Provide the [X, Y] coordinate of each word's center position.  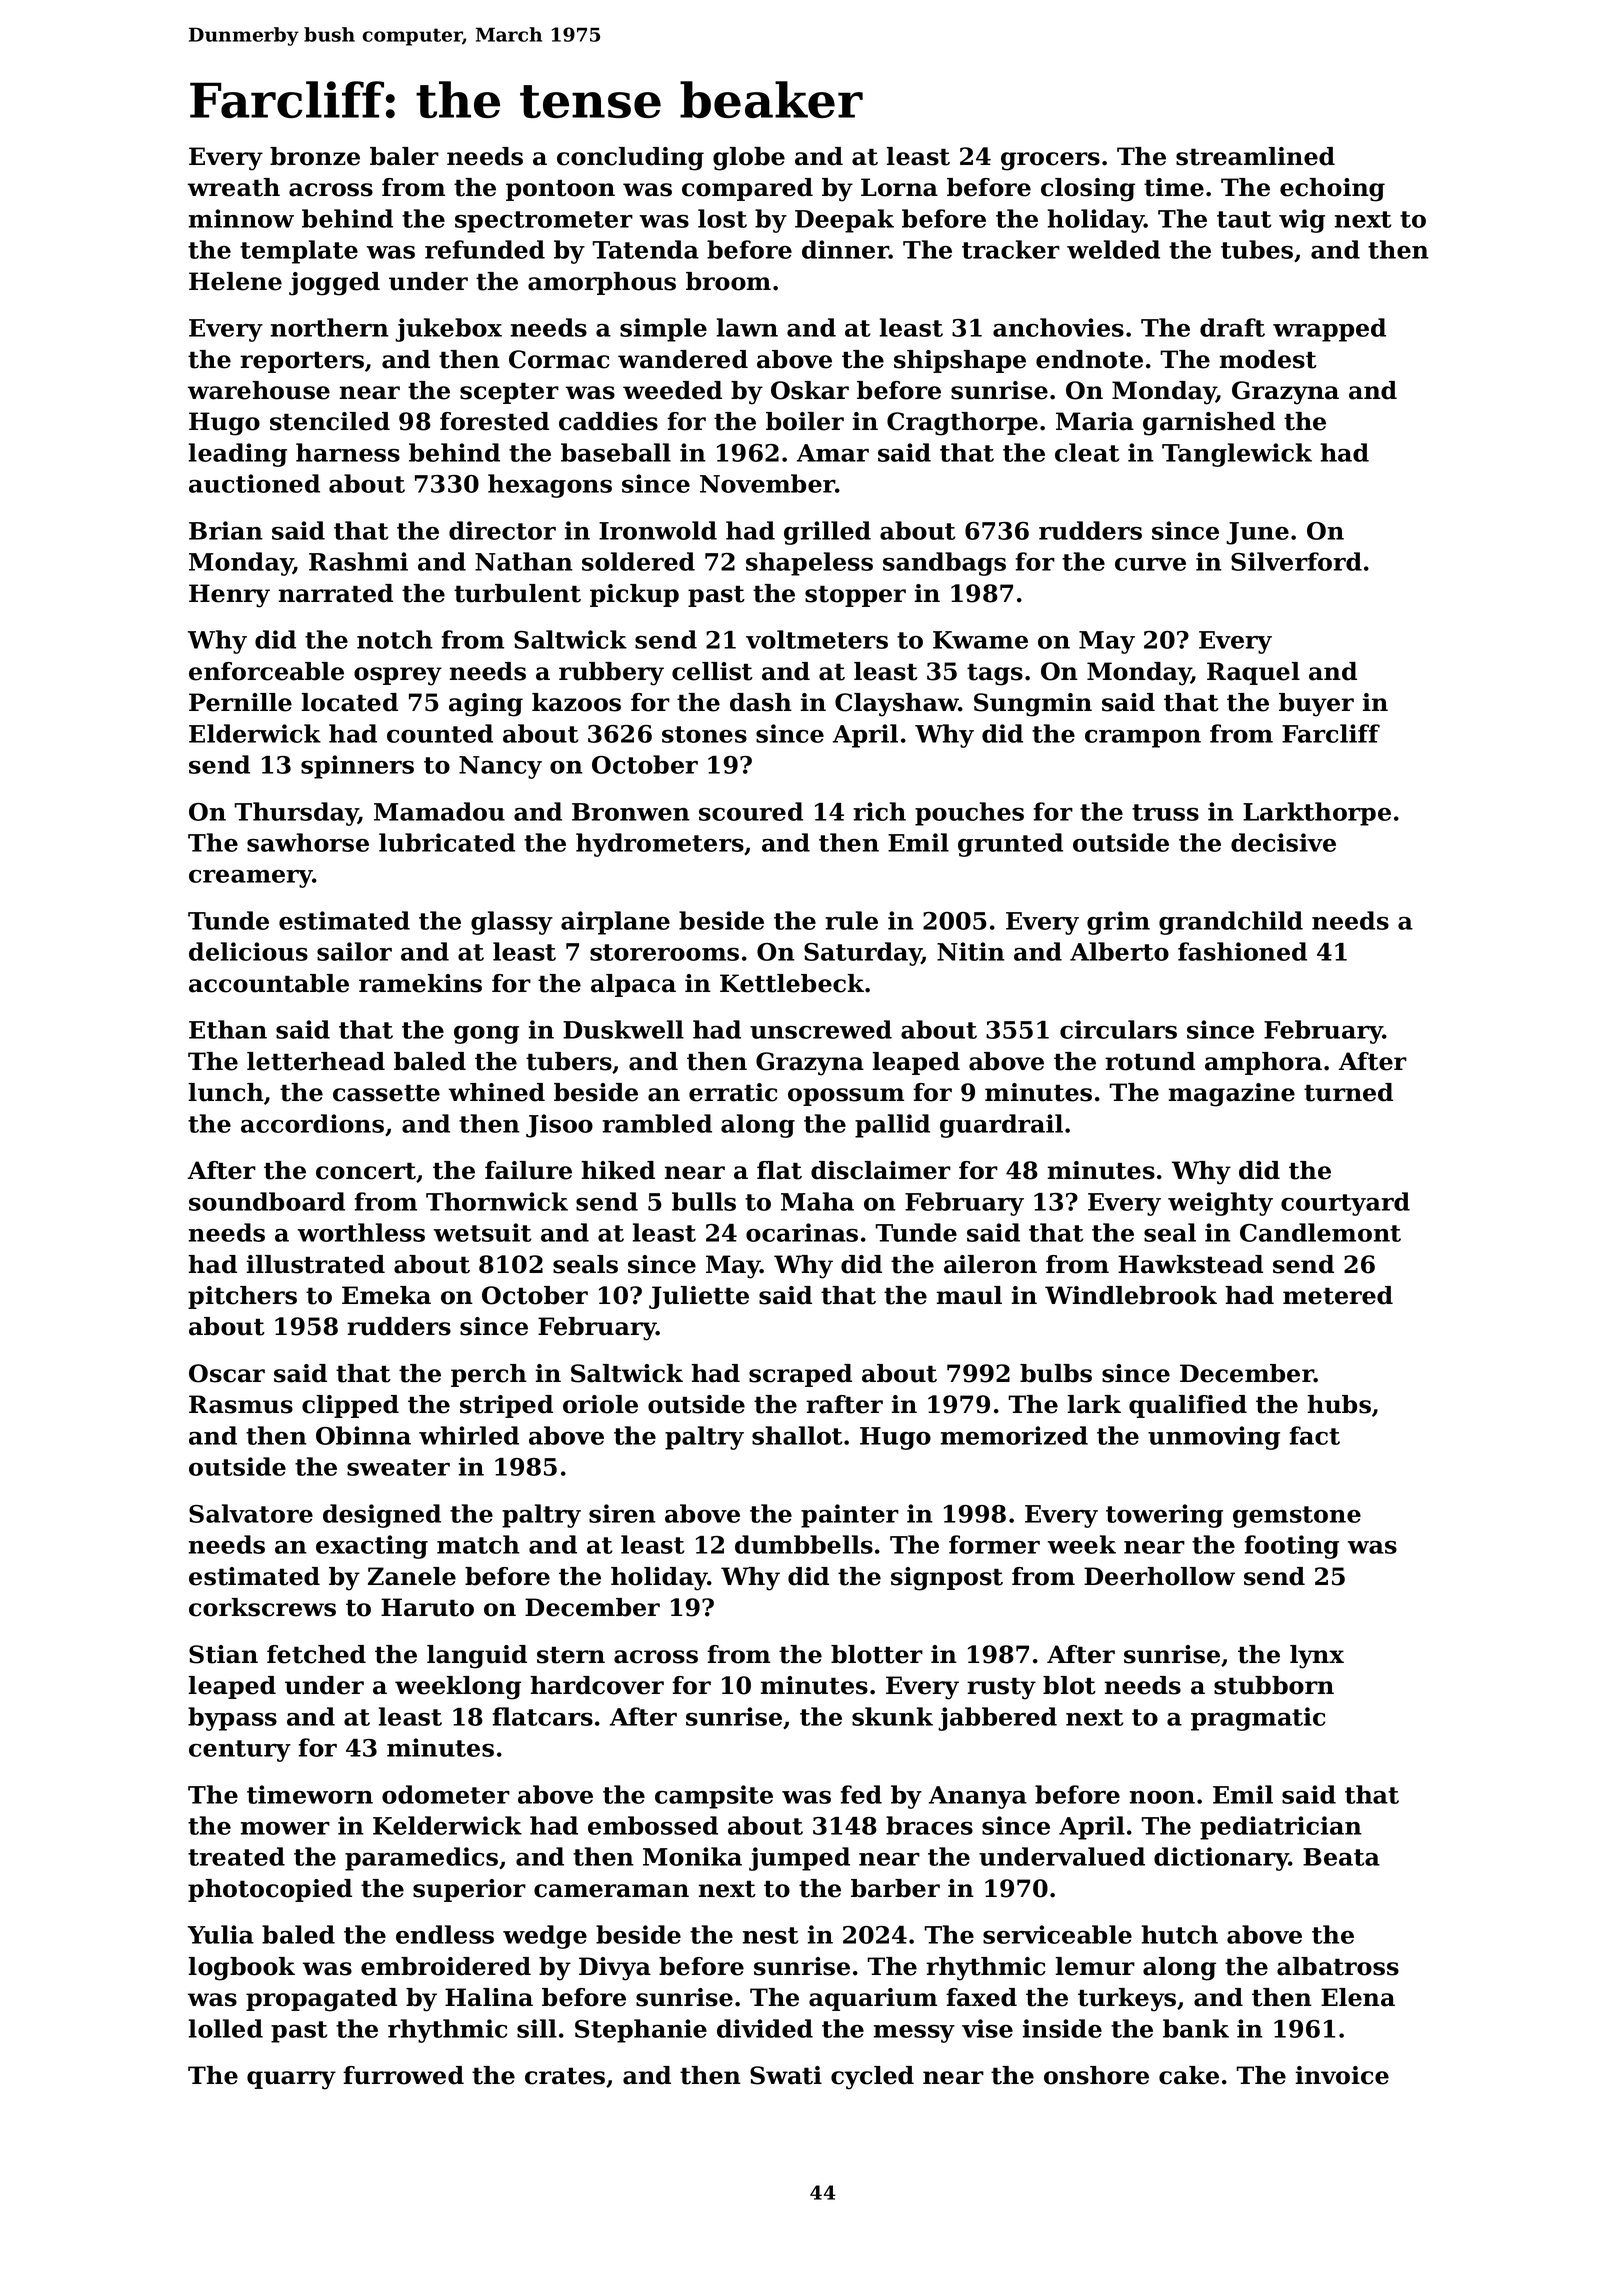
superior [469, 1890]
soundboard [267, 1201]
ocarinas [802, 1232]
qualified [1188, 1406]
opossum [846, 1097]
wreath [234, 187]
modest [1268, 359]
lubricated [447, 842]
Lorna [899, 187]
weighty [1220, 1204]
